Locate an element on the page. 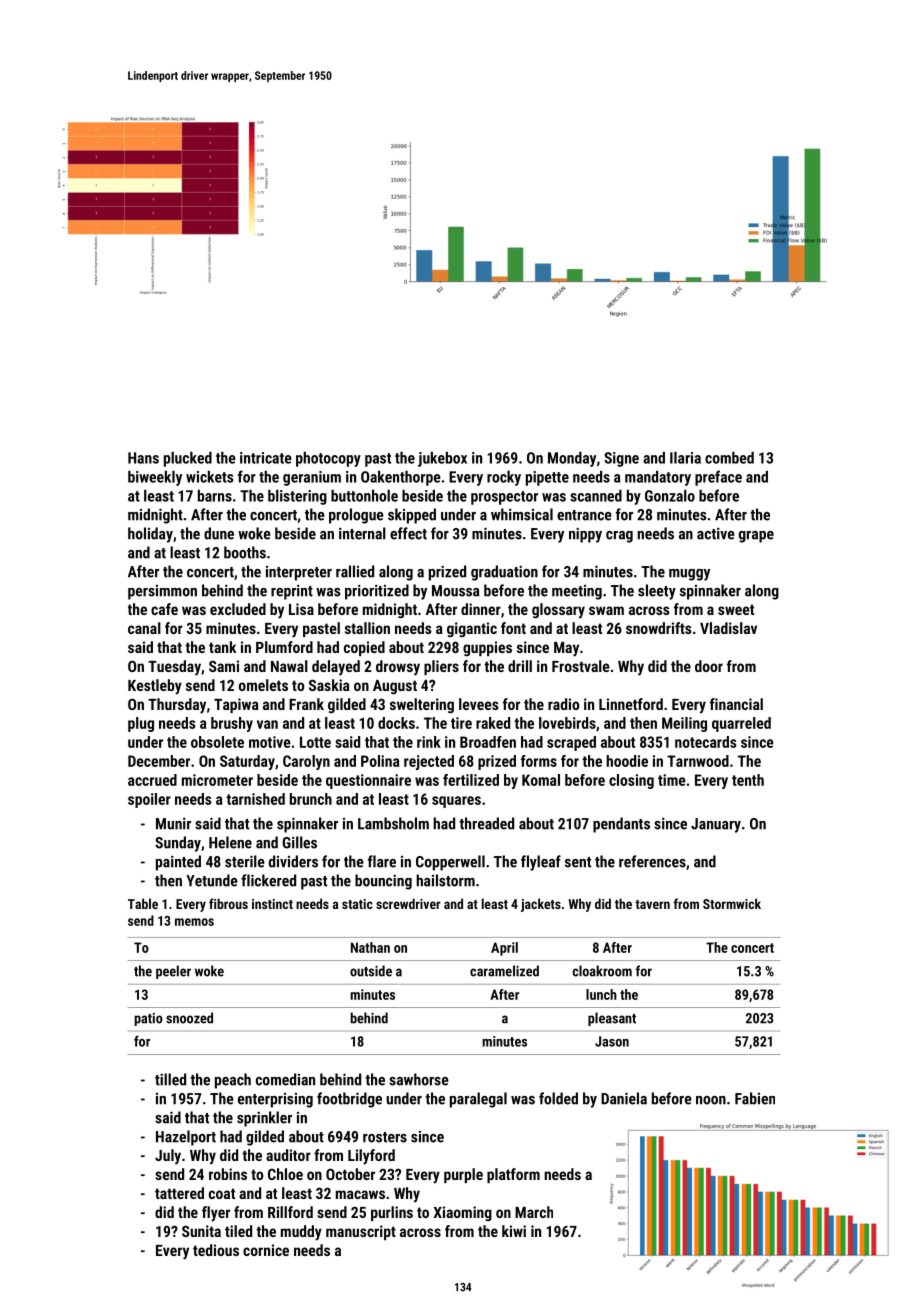 This image has height=1316, width=908. outside is located at coordinates (371, 971).
